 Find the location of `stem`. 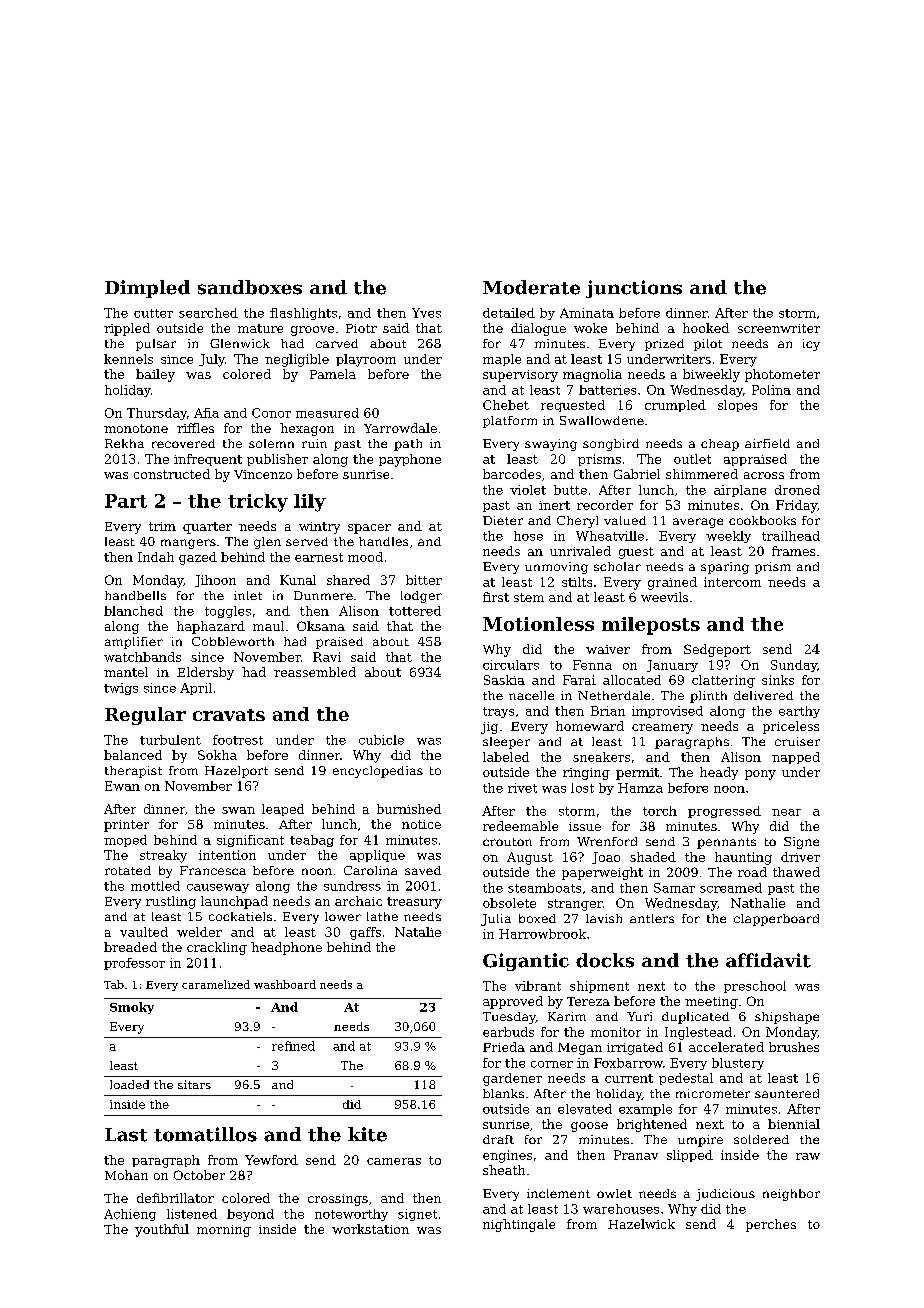

stem is located at coordinates (529, 597).
